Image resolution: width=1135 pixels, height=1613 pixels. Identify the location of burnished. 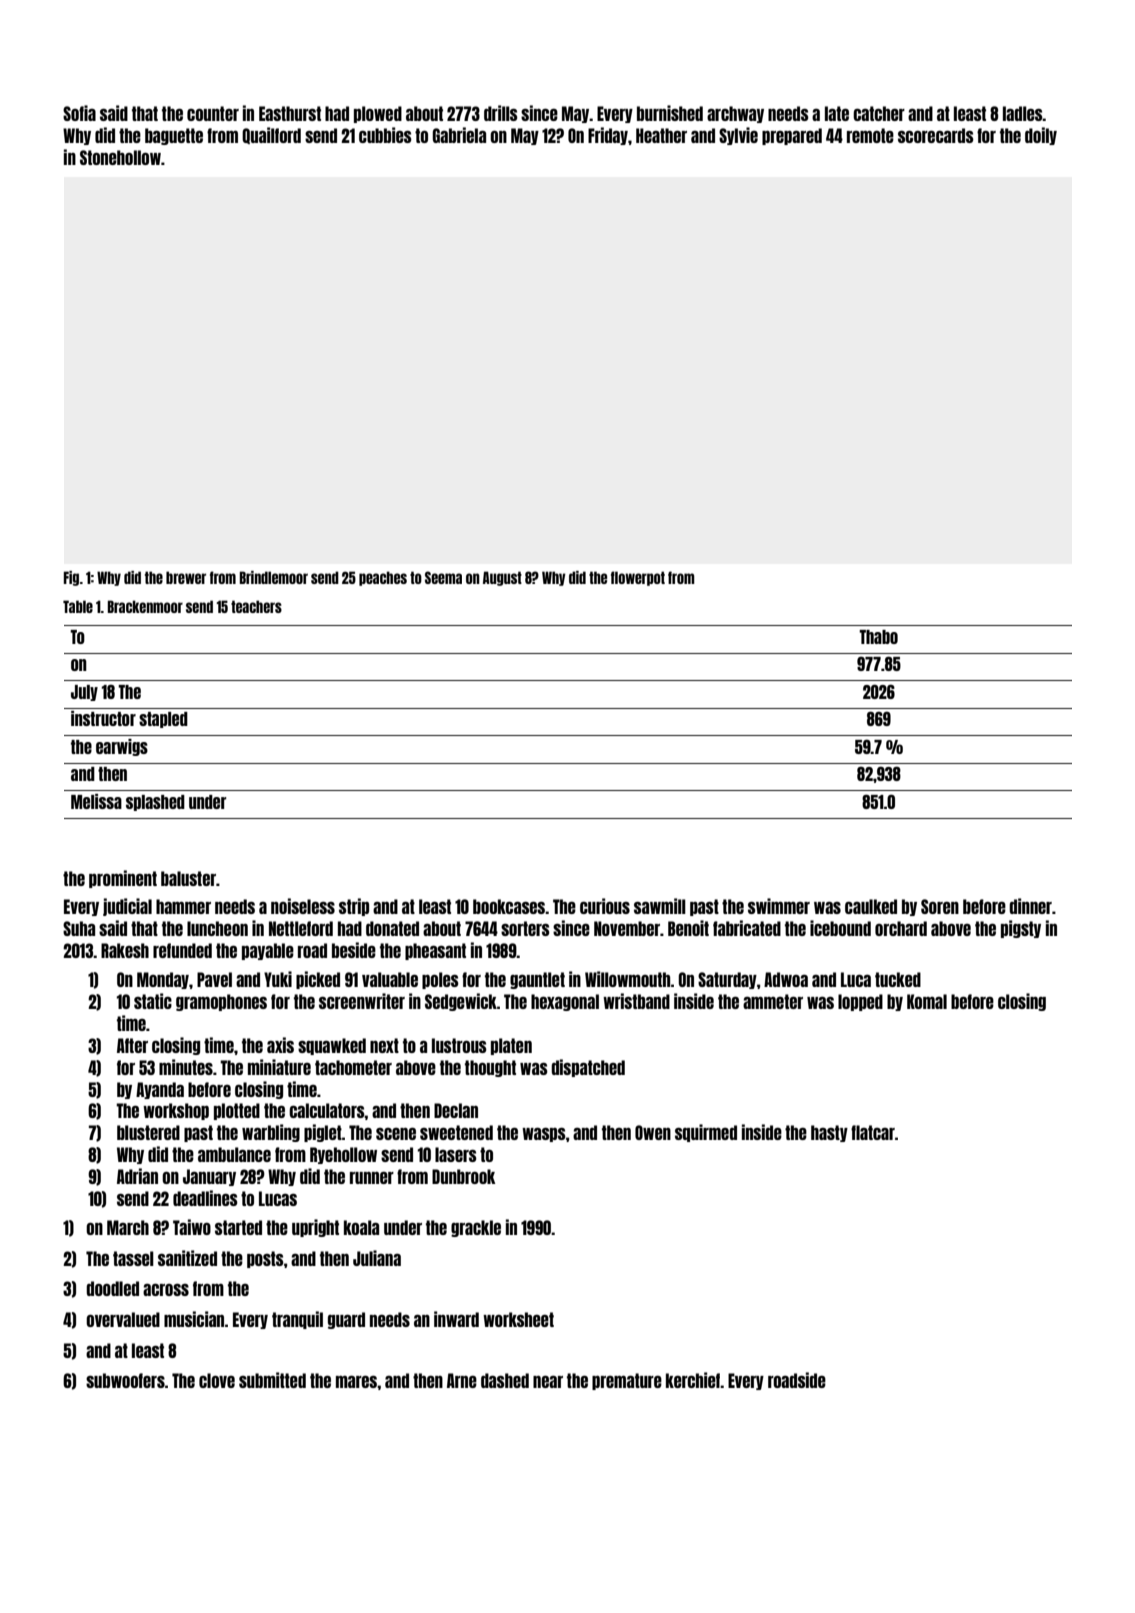
(670, 113).
